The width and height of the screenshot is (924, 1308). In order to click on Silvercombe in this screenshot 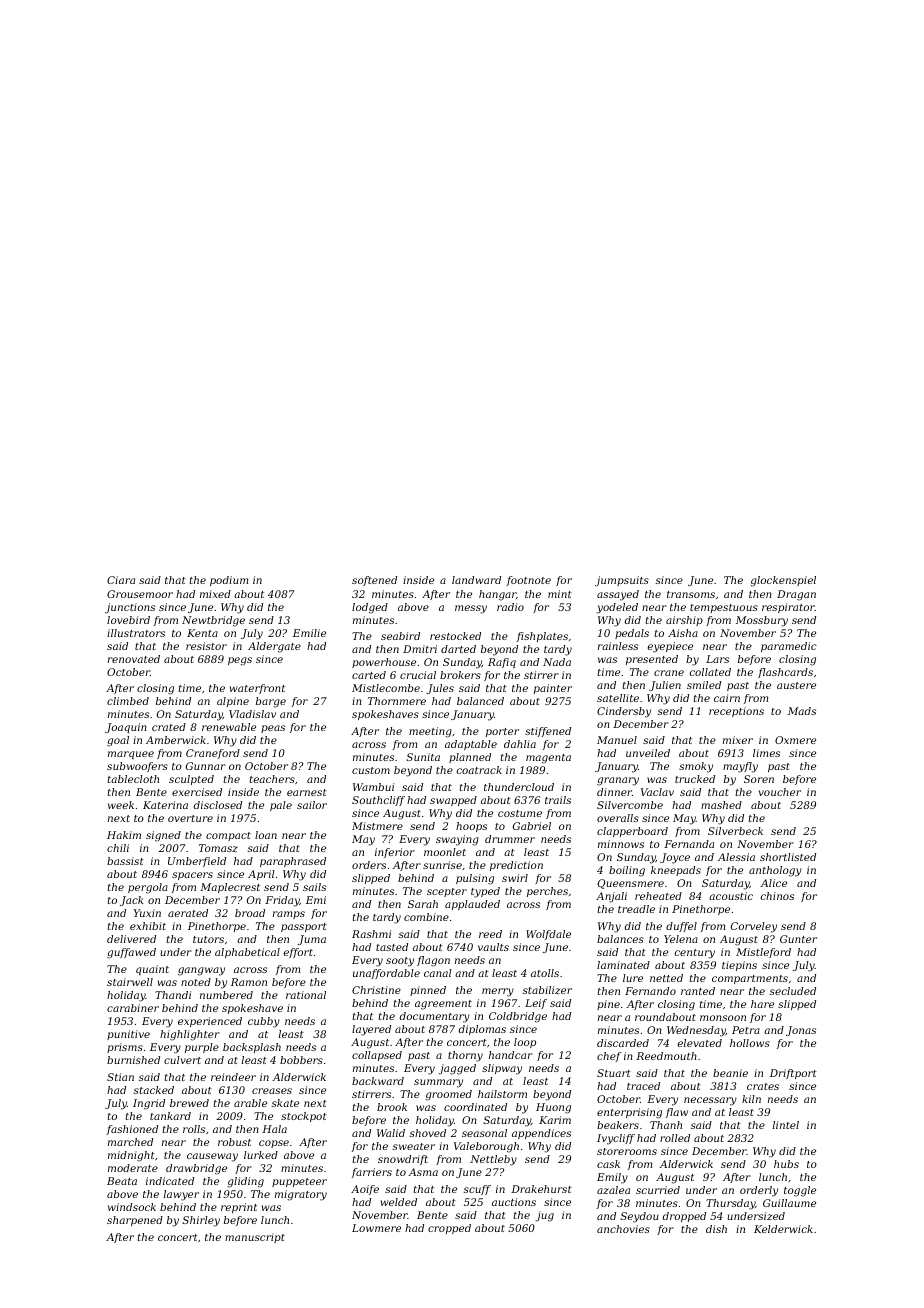, I will do `click(630, 805)`.
